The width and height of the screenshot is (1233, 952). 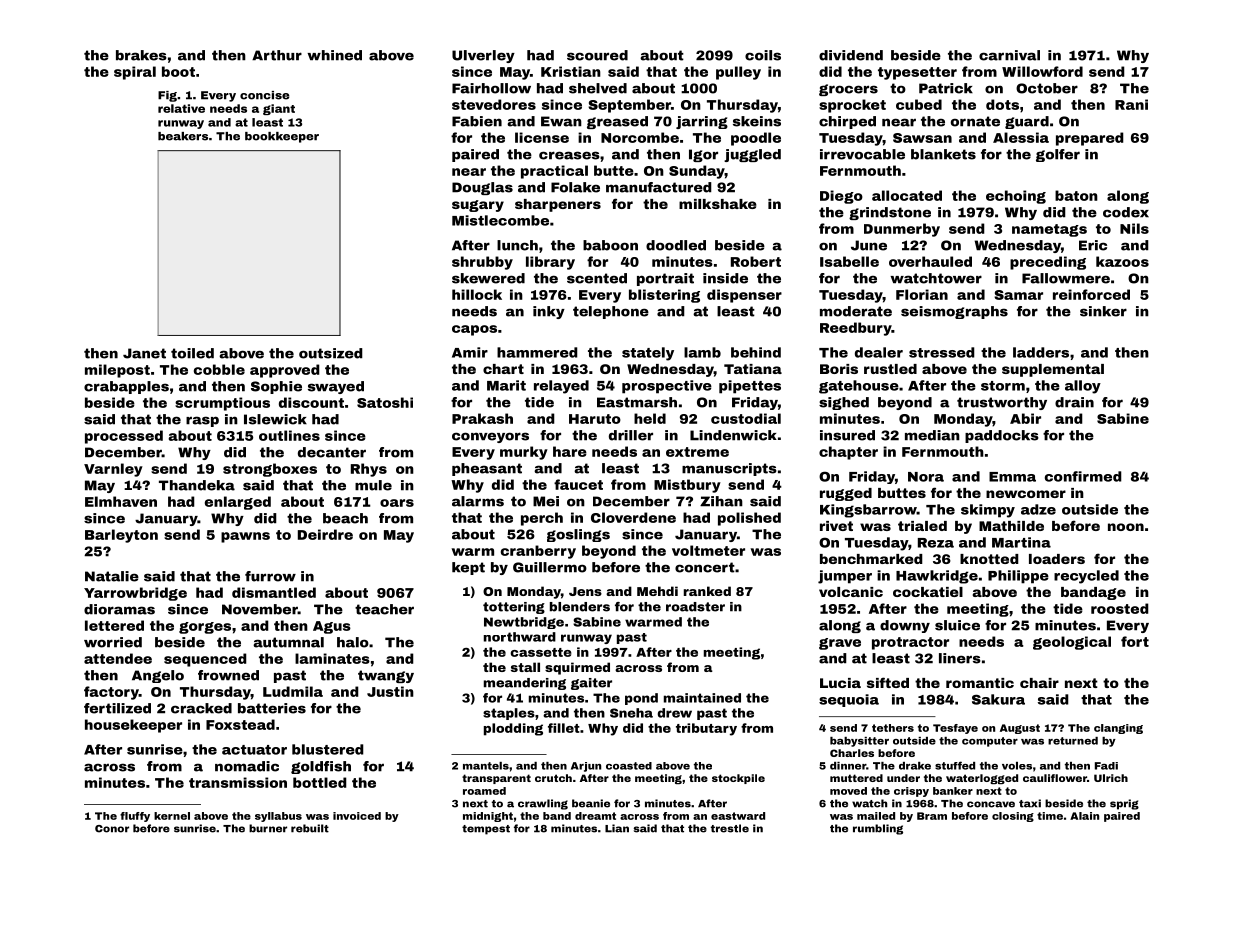 What do you see at coordinates (862, 154) in the screenshot?
I see `irrevocable` at bounding box center [862, 154].
